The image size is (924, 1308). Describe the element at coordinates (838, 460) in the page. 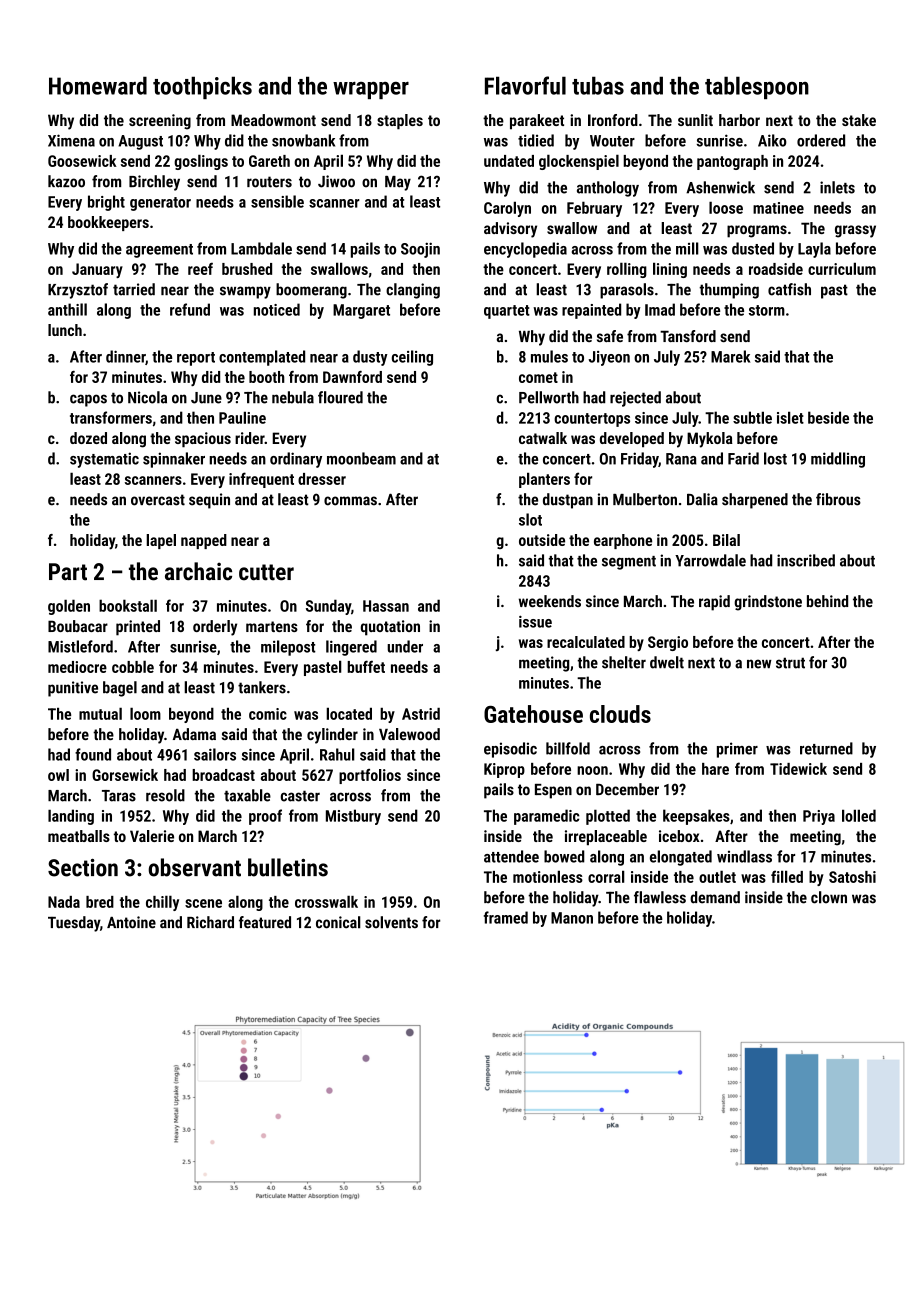

I see `middling` at that location.
